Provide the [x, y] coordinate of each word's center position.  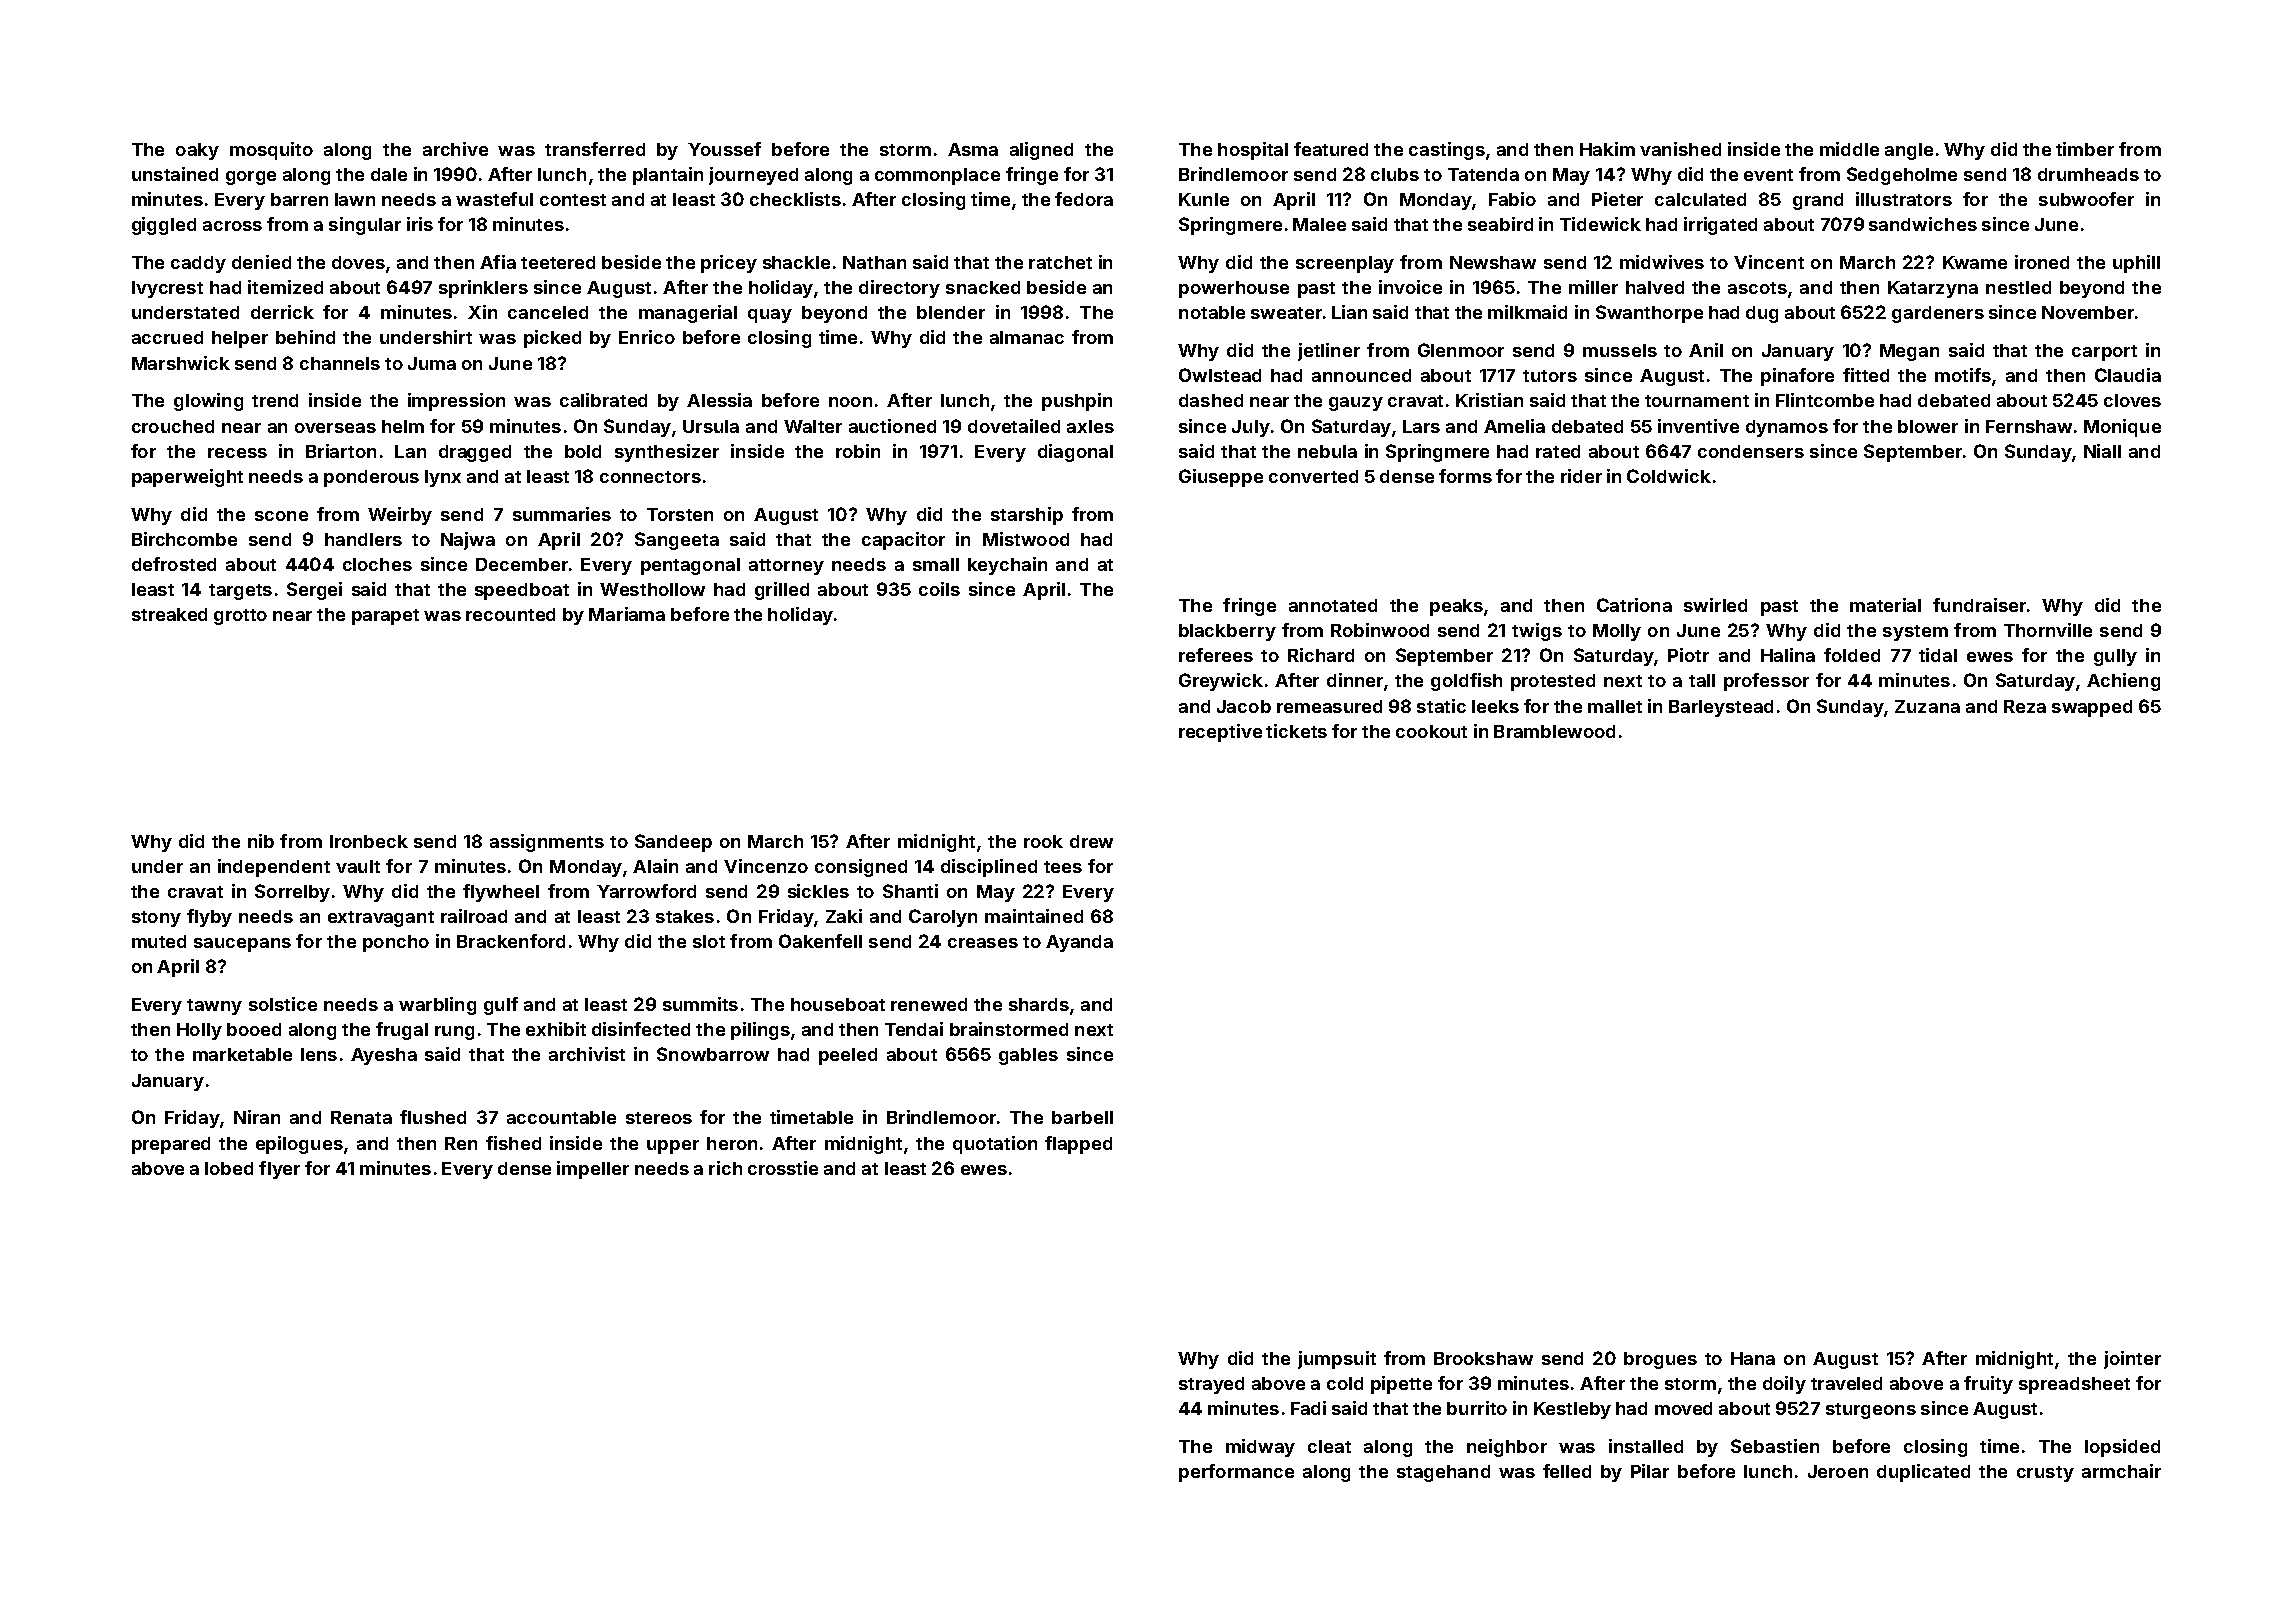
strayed [1211, 1385]
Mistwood [1026, 539]
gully [2115, 657]
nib [261, 841]
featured [1331, 149]
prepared [171, 1145]
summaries [562, 514]
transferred [595, 149]
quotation [995, 1145]
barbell [1082, 1117]
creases [983, 943]
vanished [1680, 149]
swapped [2092, 708]
